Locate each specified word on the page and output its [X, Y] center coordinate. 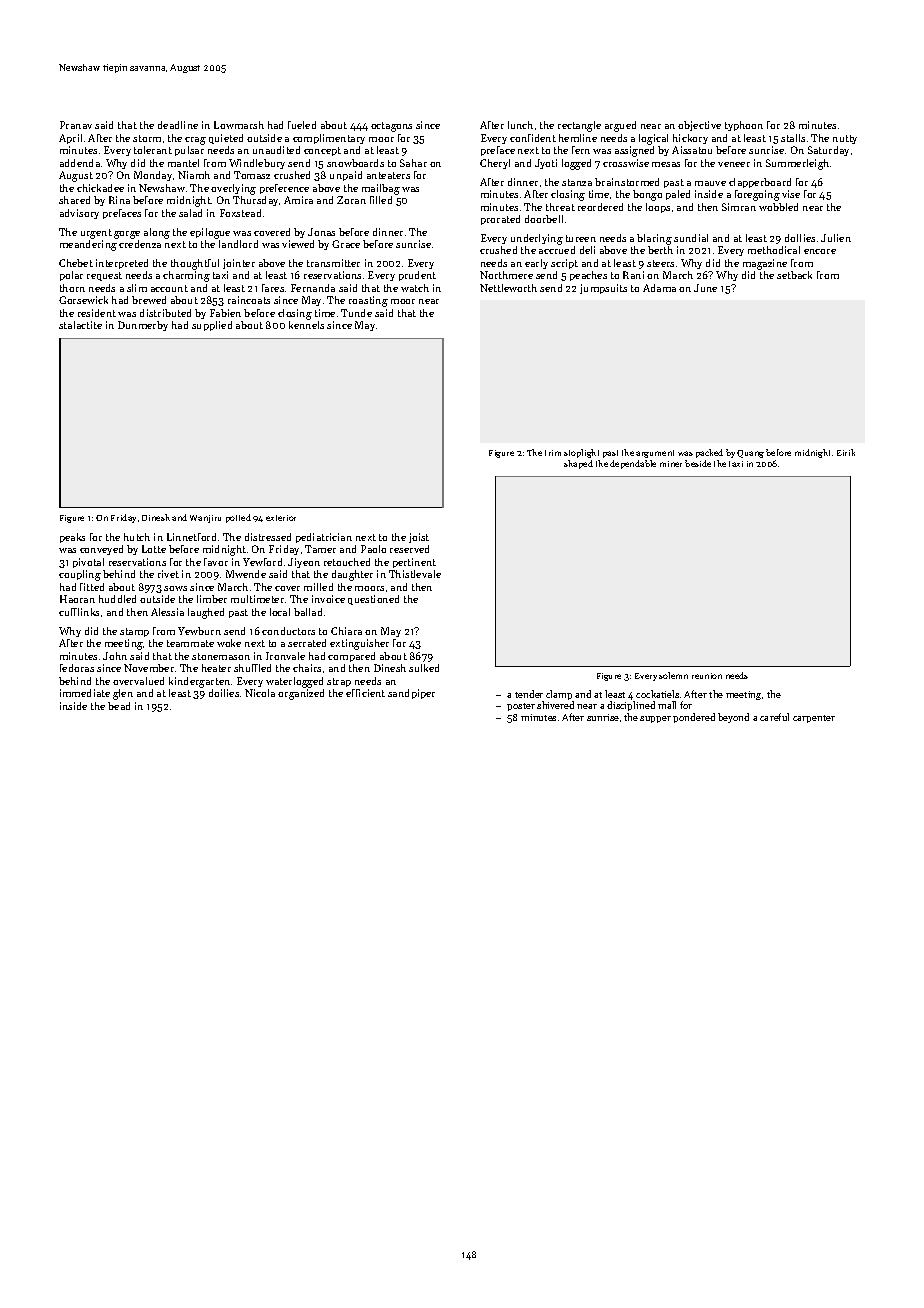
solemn [673, 675]
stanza [577, 182]
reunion [707, 676]
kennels [306, 325]
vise [791, 194]
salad [190, 213]
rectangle [579, 126]
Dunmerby [143, 326]
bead [119, 706]
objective [699, 126]
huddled [117, 599]
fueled [302, 125]
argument [655, 454]
